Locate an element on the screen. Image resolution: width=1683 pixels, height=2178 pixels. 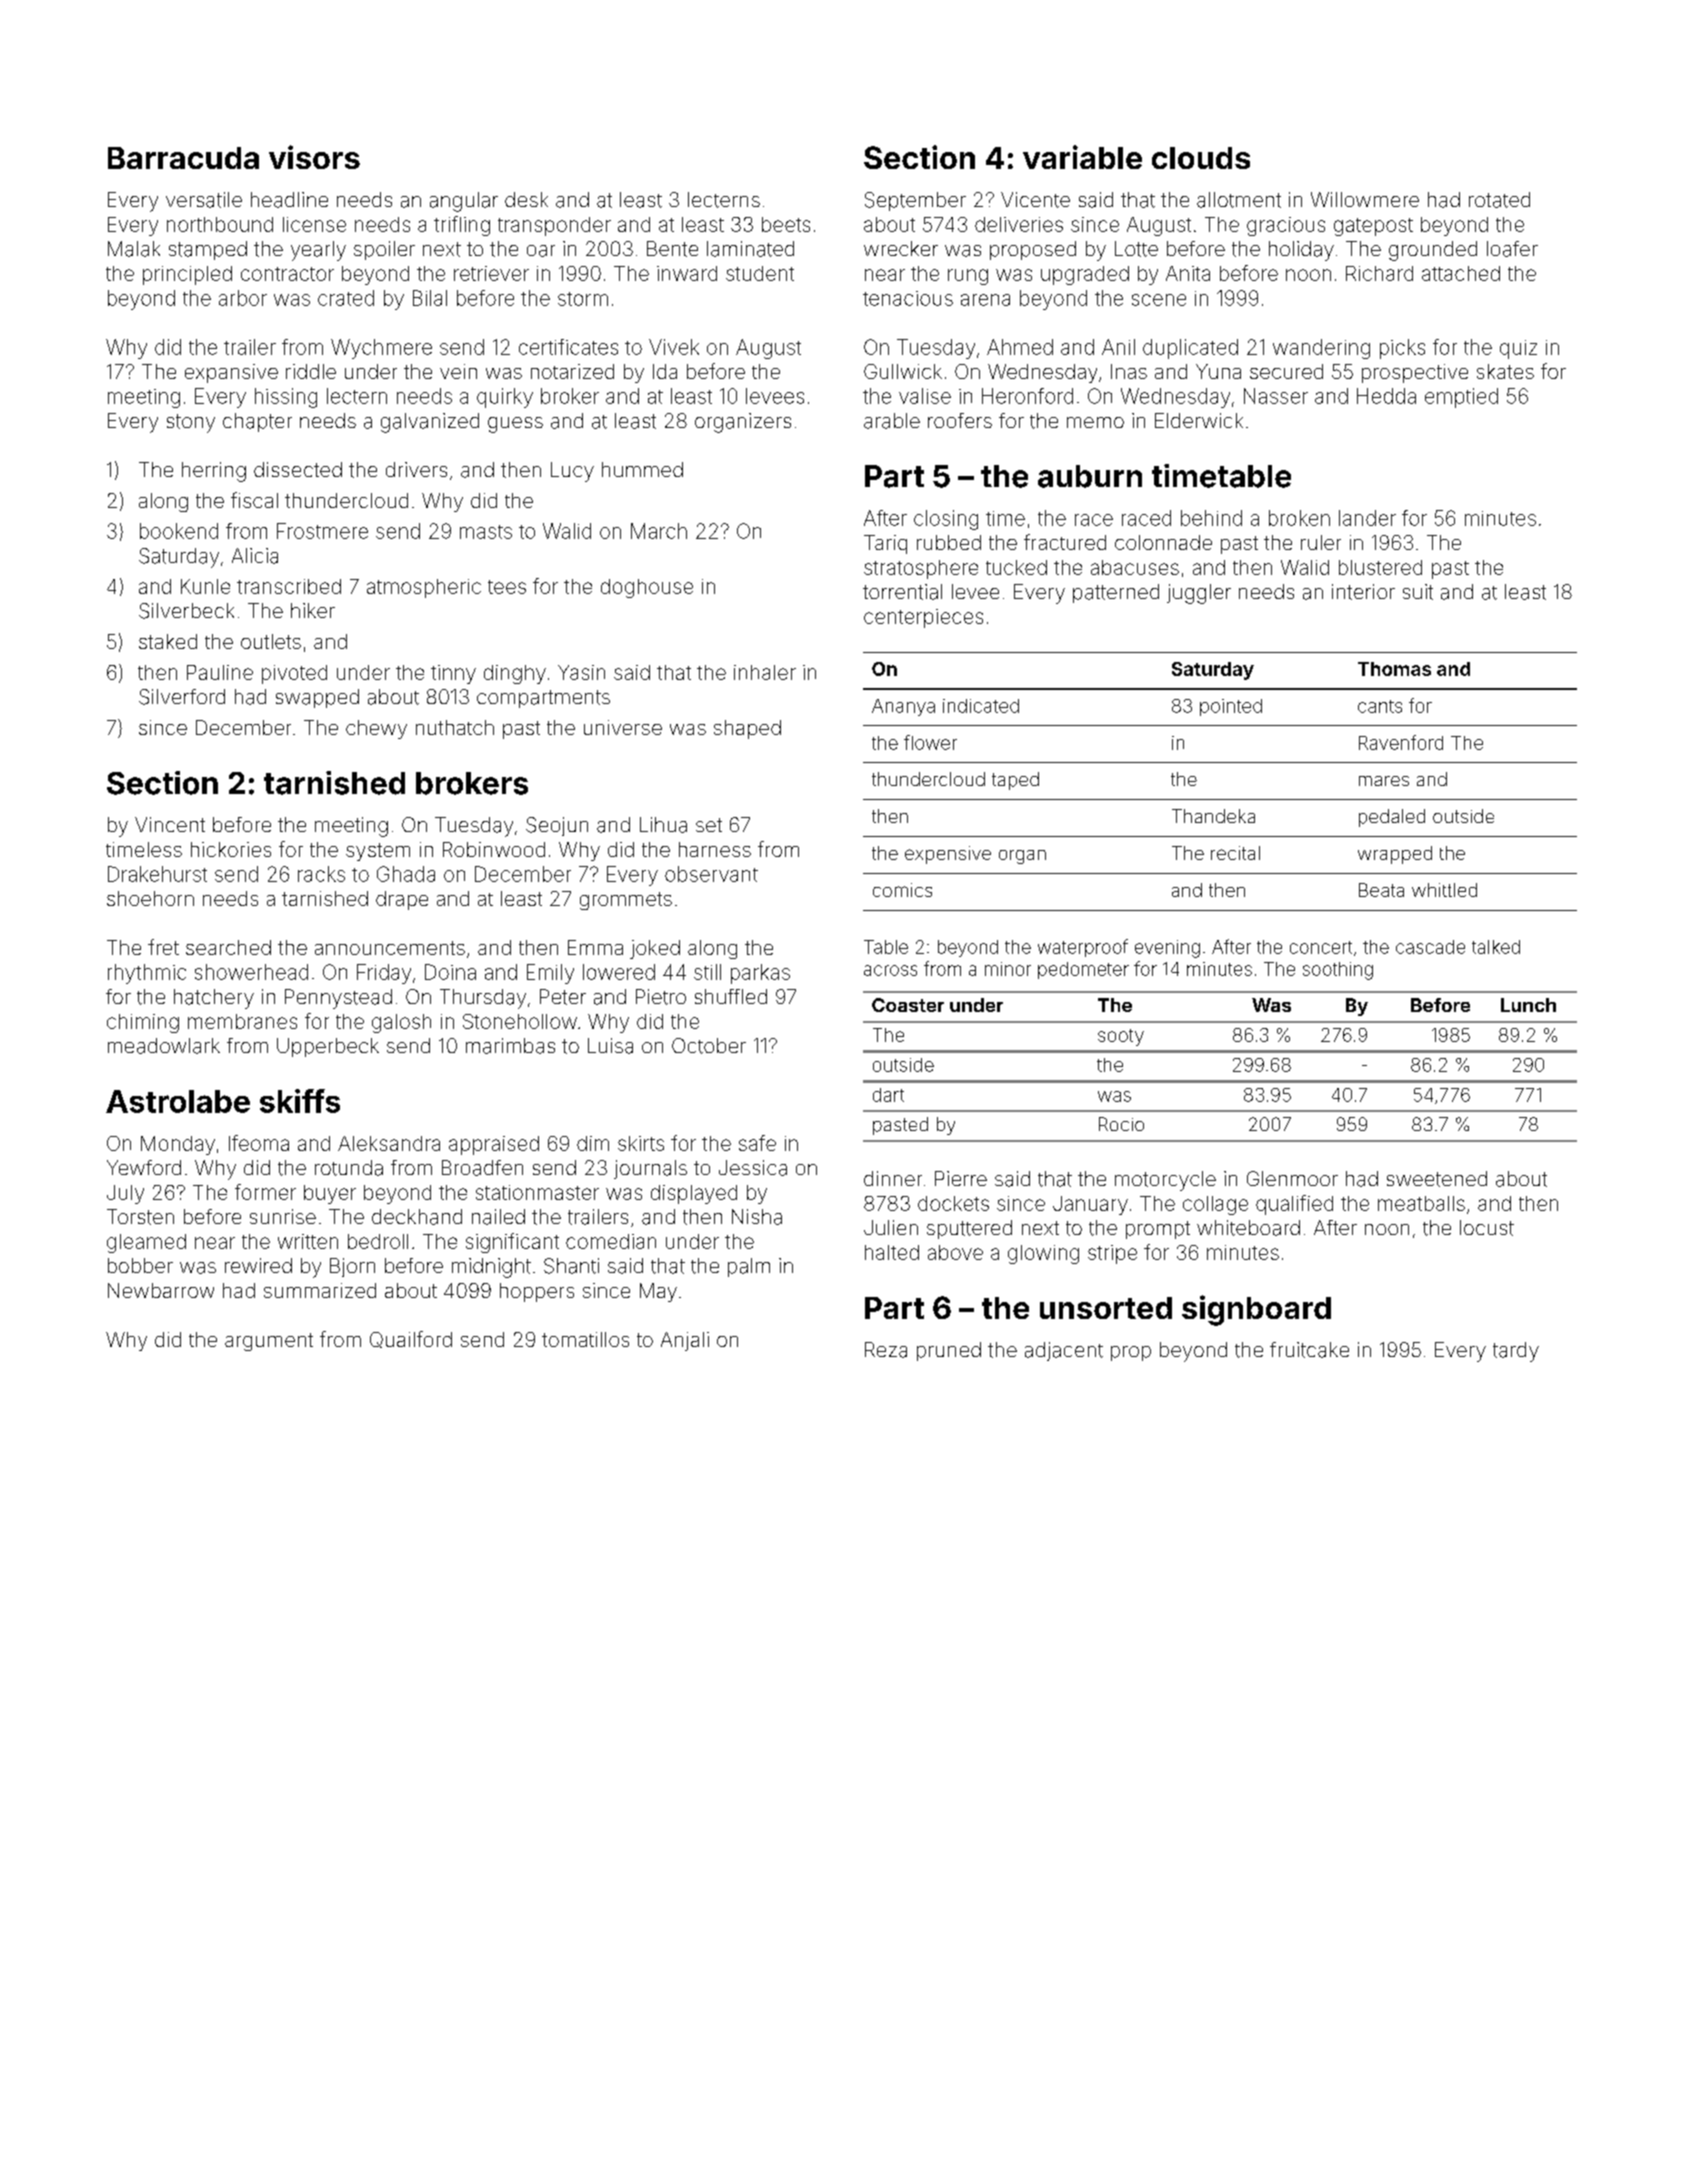
variable is located at coordinates (1082, 157).
